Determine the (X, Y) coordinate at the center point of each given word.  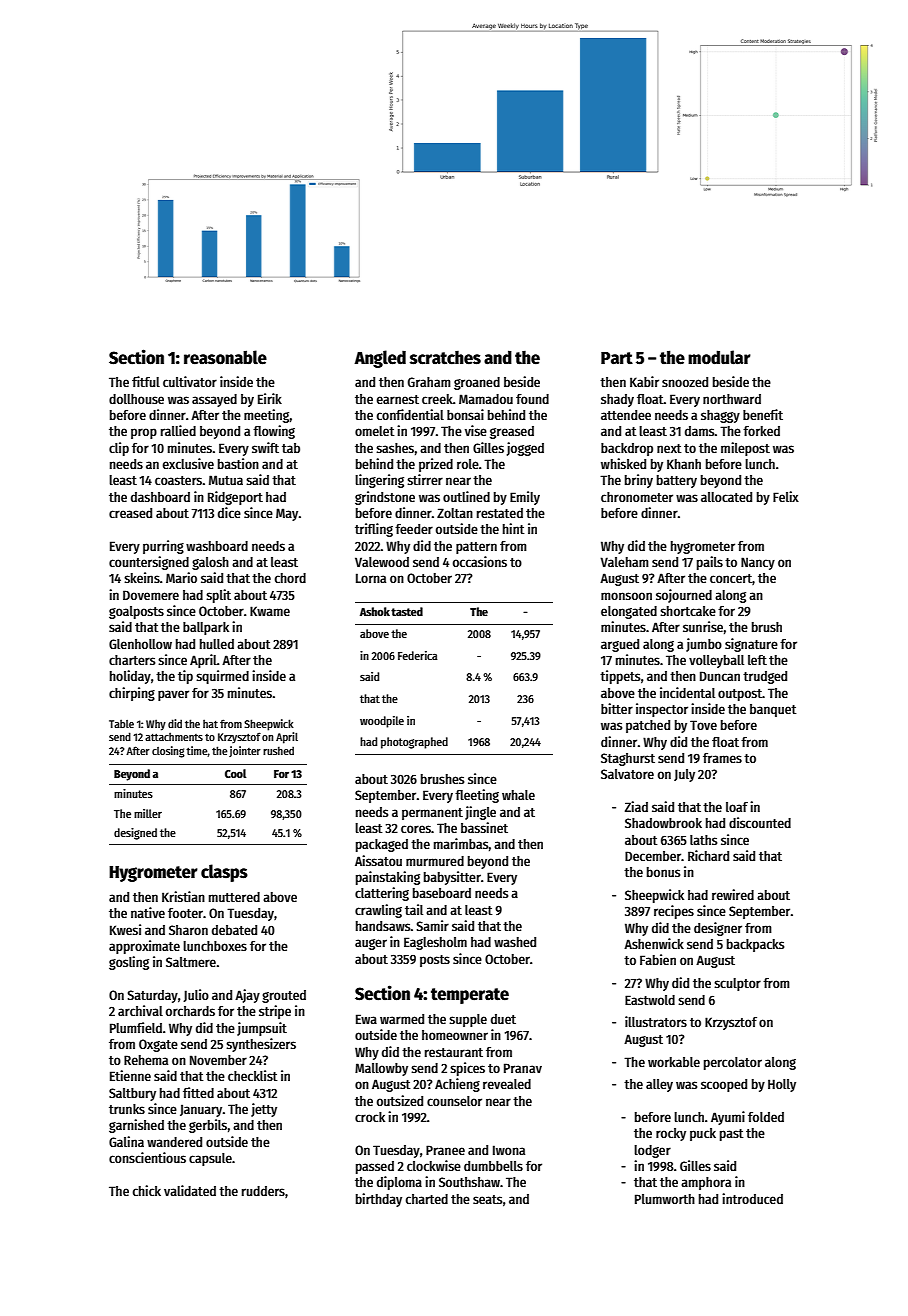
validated (190, 1190)
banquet (773, 710)
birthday (379, 1200)
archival (140, 1010)
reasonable (225, 357)
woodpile (382, 722)
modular (719, 357)
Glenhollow (140, 644)
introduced (752, 1198)
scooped (724, 1085)
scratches (445, 357)
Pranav (523, 1068)
